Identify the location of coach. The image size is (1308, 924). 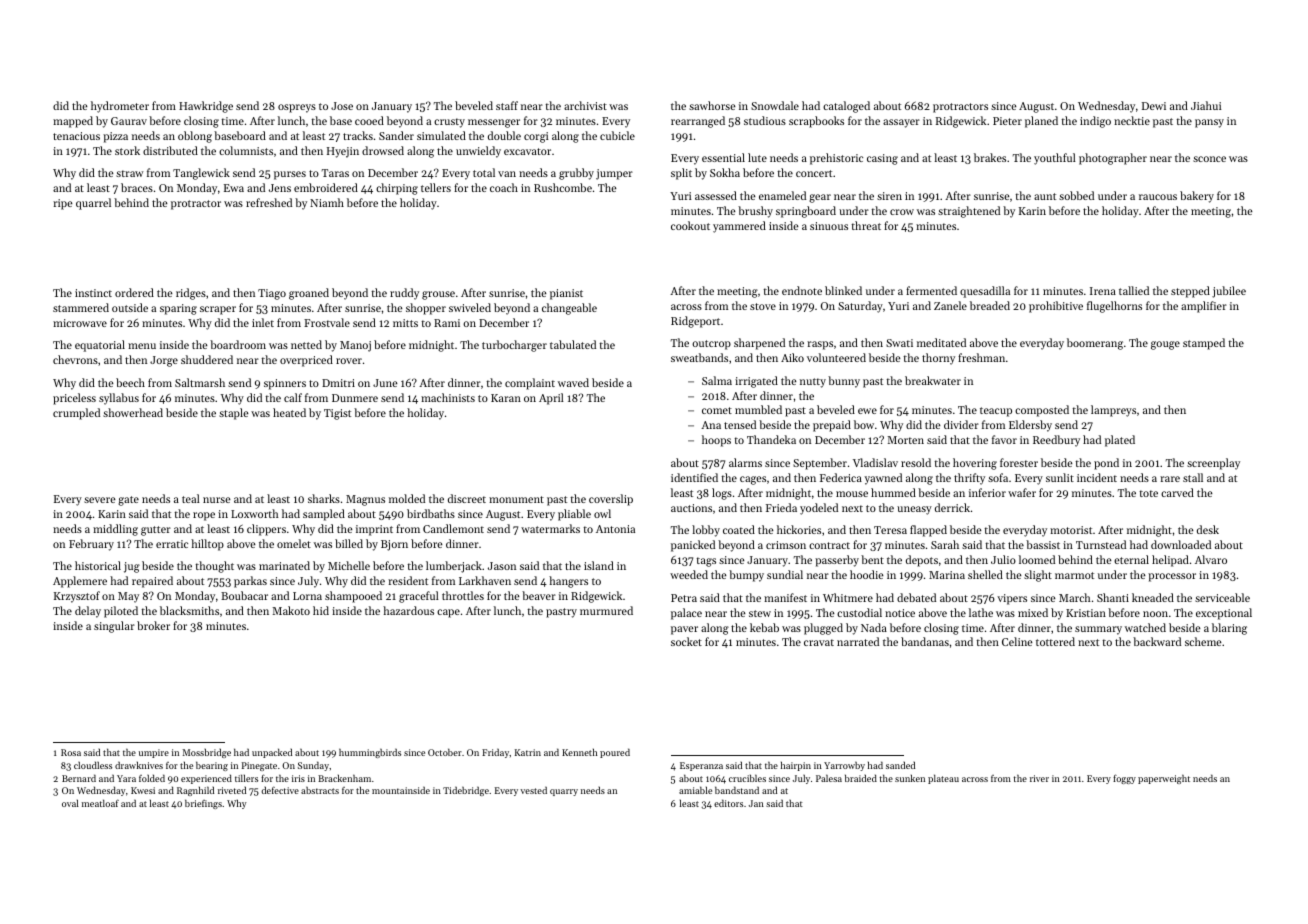
(504, 187).
